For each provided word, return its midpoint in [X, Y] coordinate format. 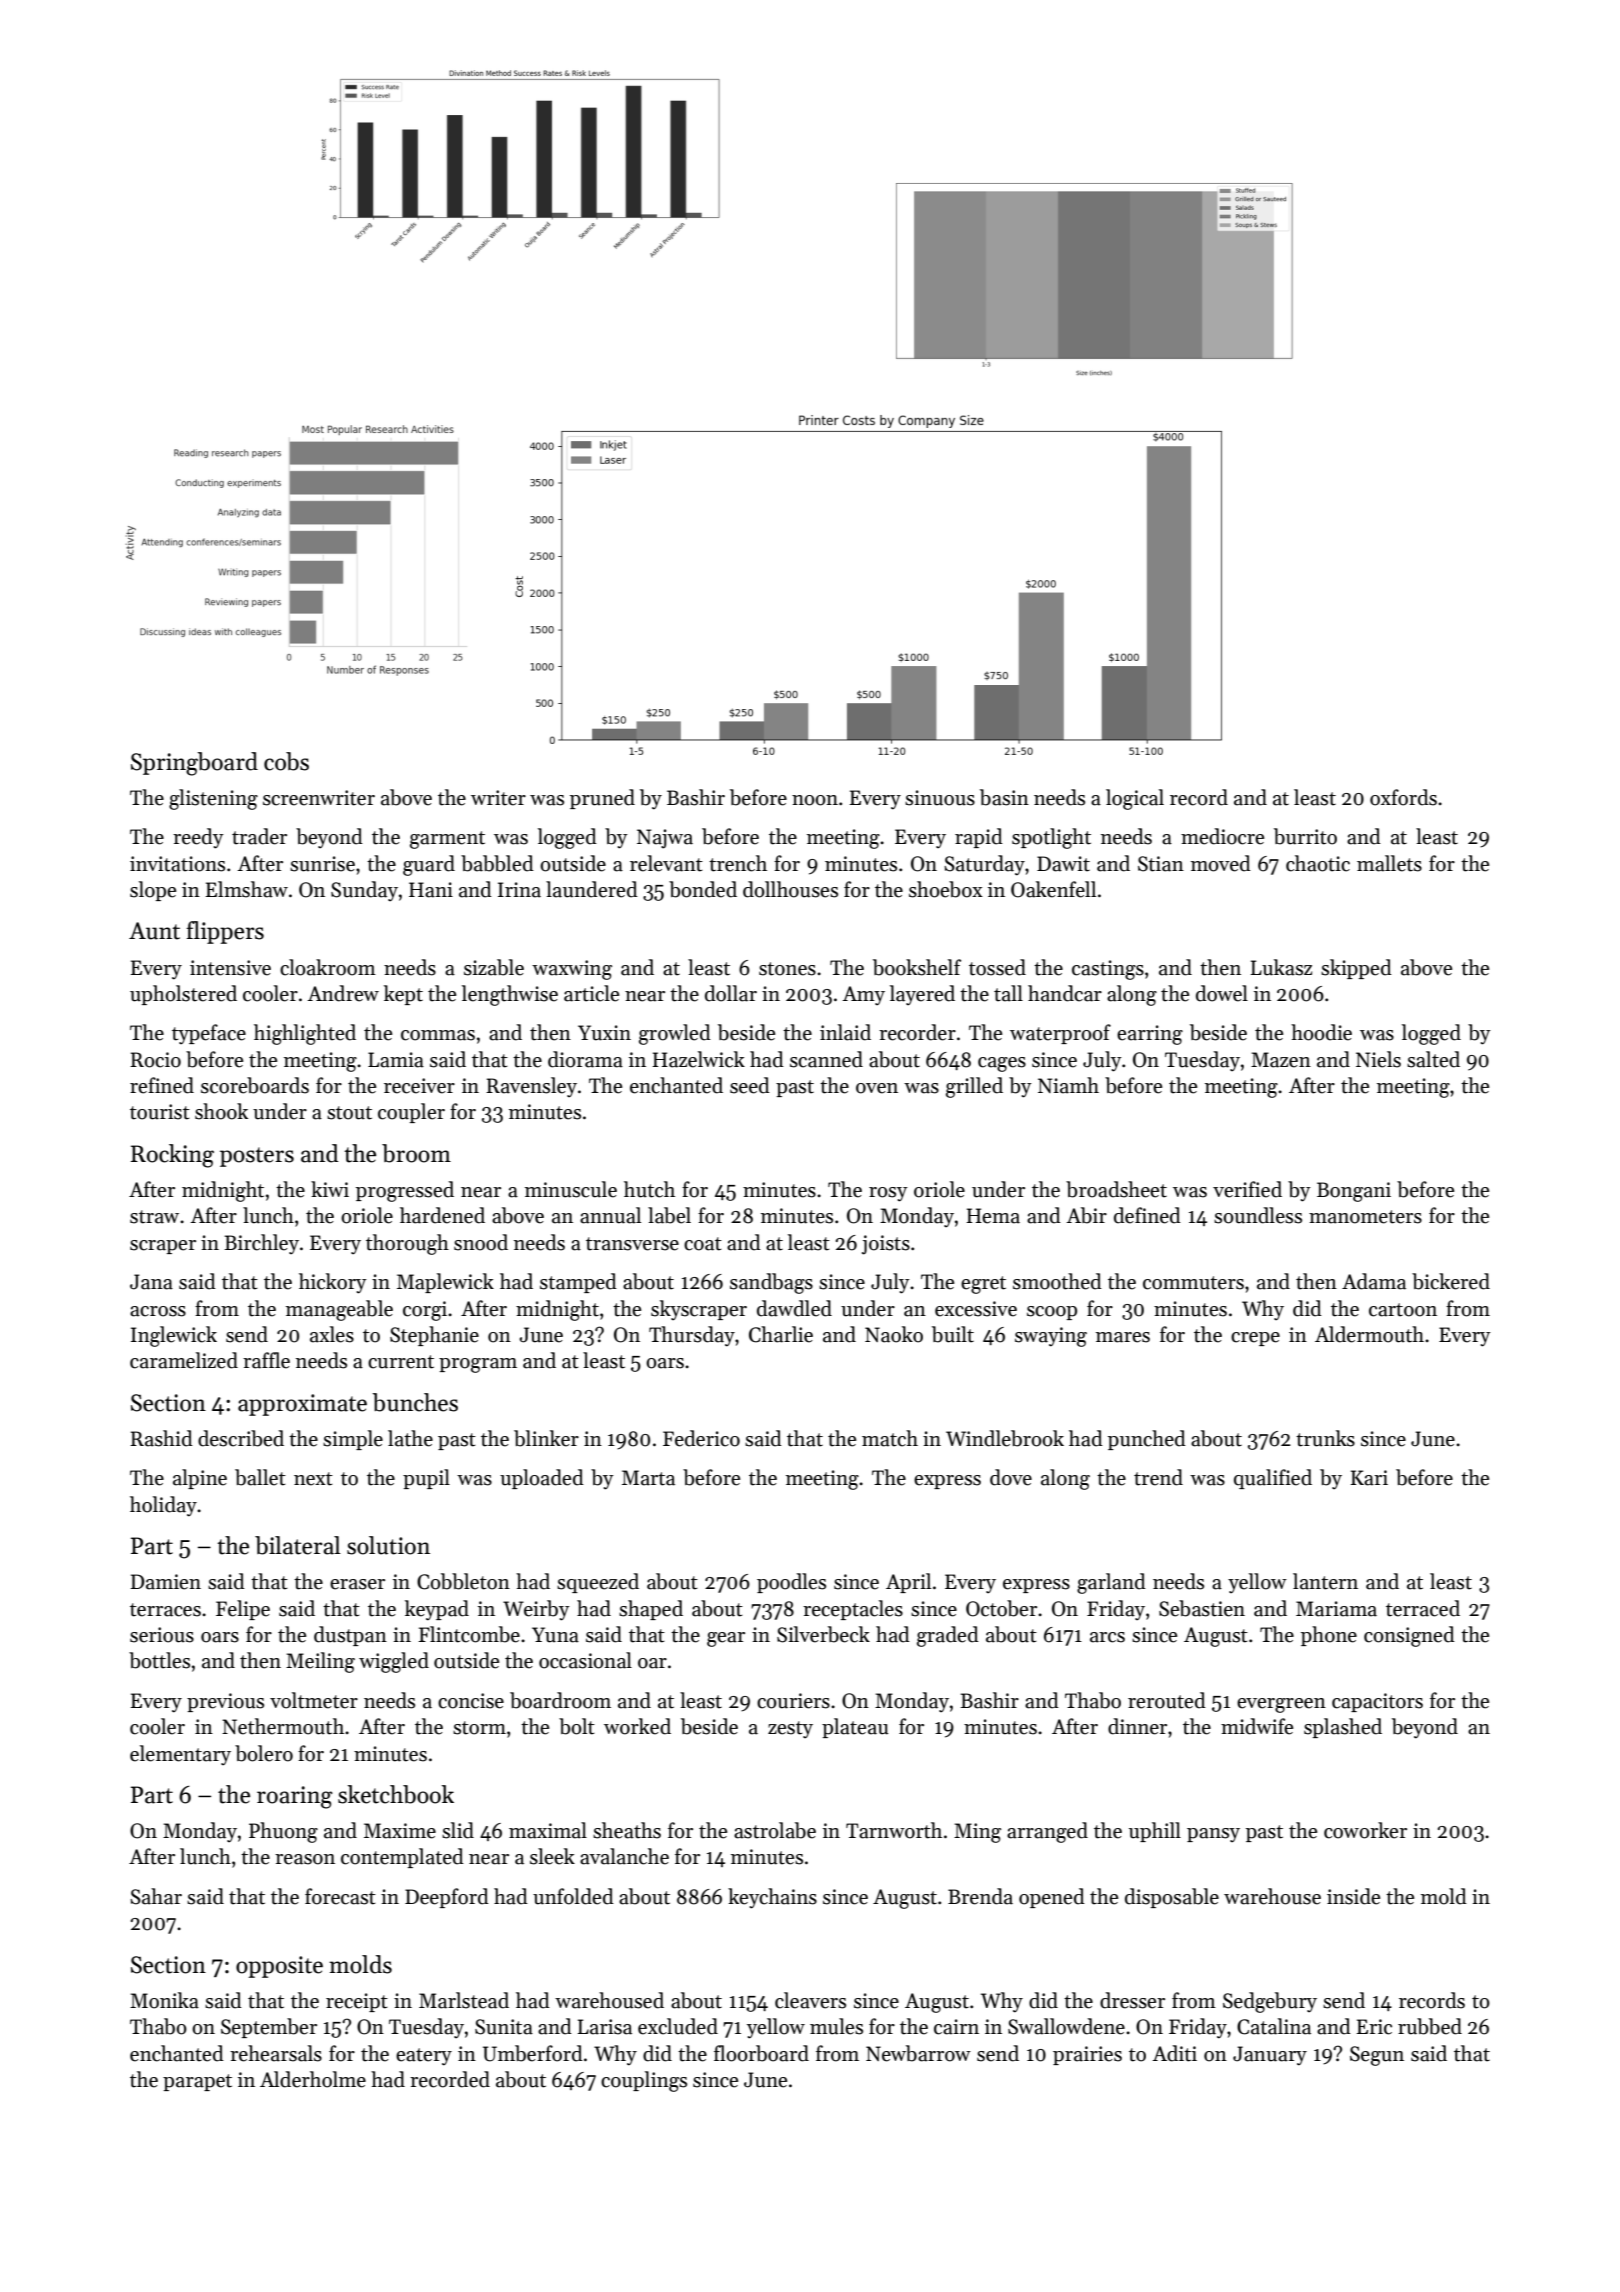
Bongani [1354, 1192]
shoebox [946, 889]
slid [458, 1830]
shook [221, 1111]
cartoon [1403, 1310]
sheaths [627, 1830]
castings [1108, 970]
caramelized [184, 1360]
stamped [578, 1283]
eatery [424, 2057]
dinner [1137, 1726]
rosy [888, 1194]
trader [259, 836]
